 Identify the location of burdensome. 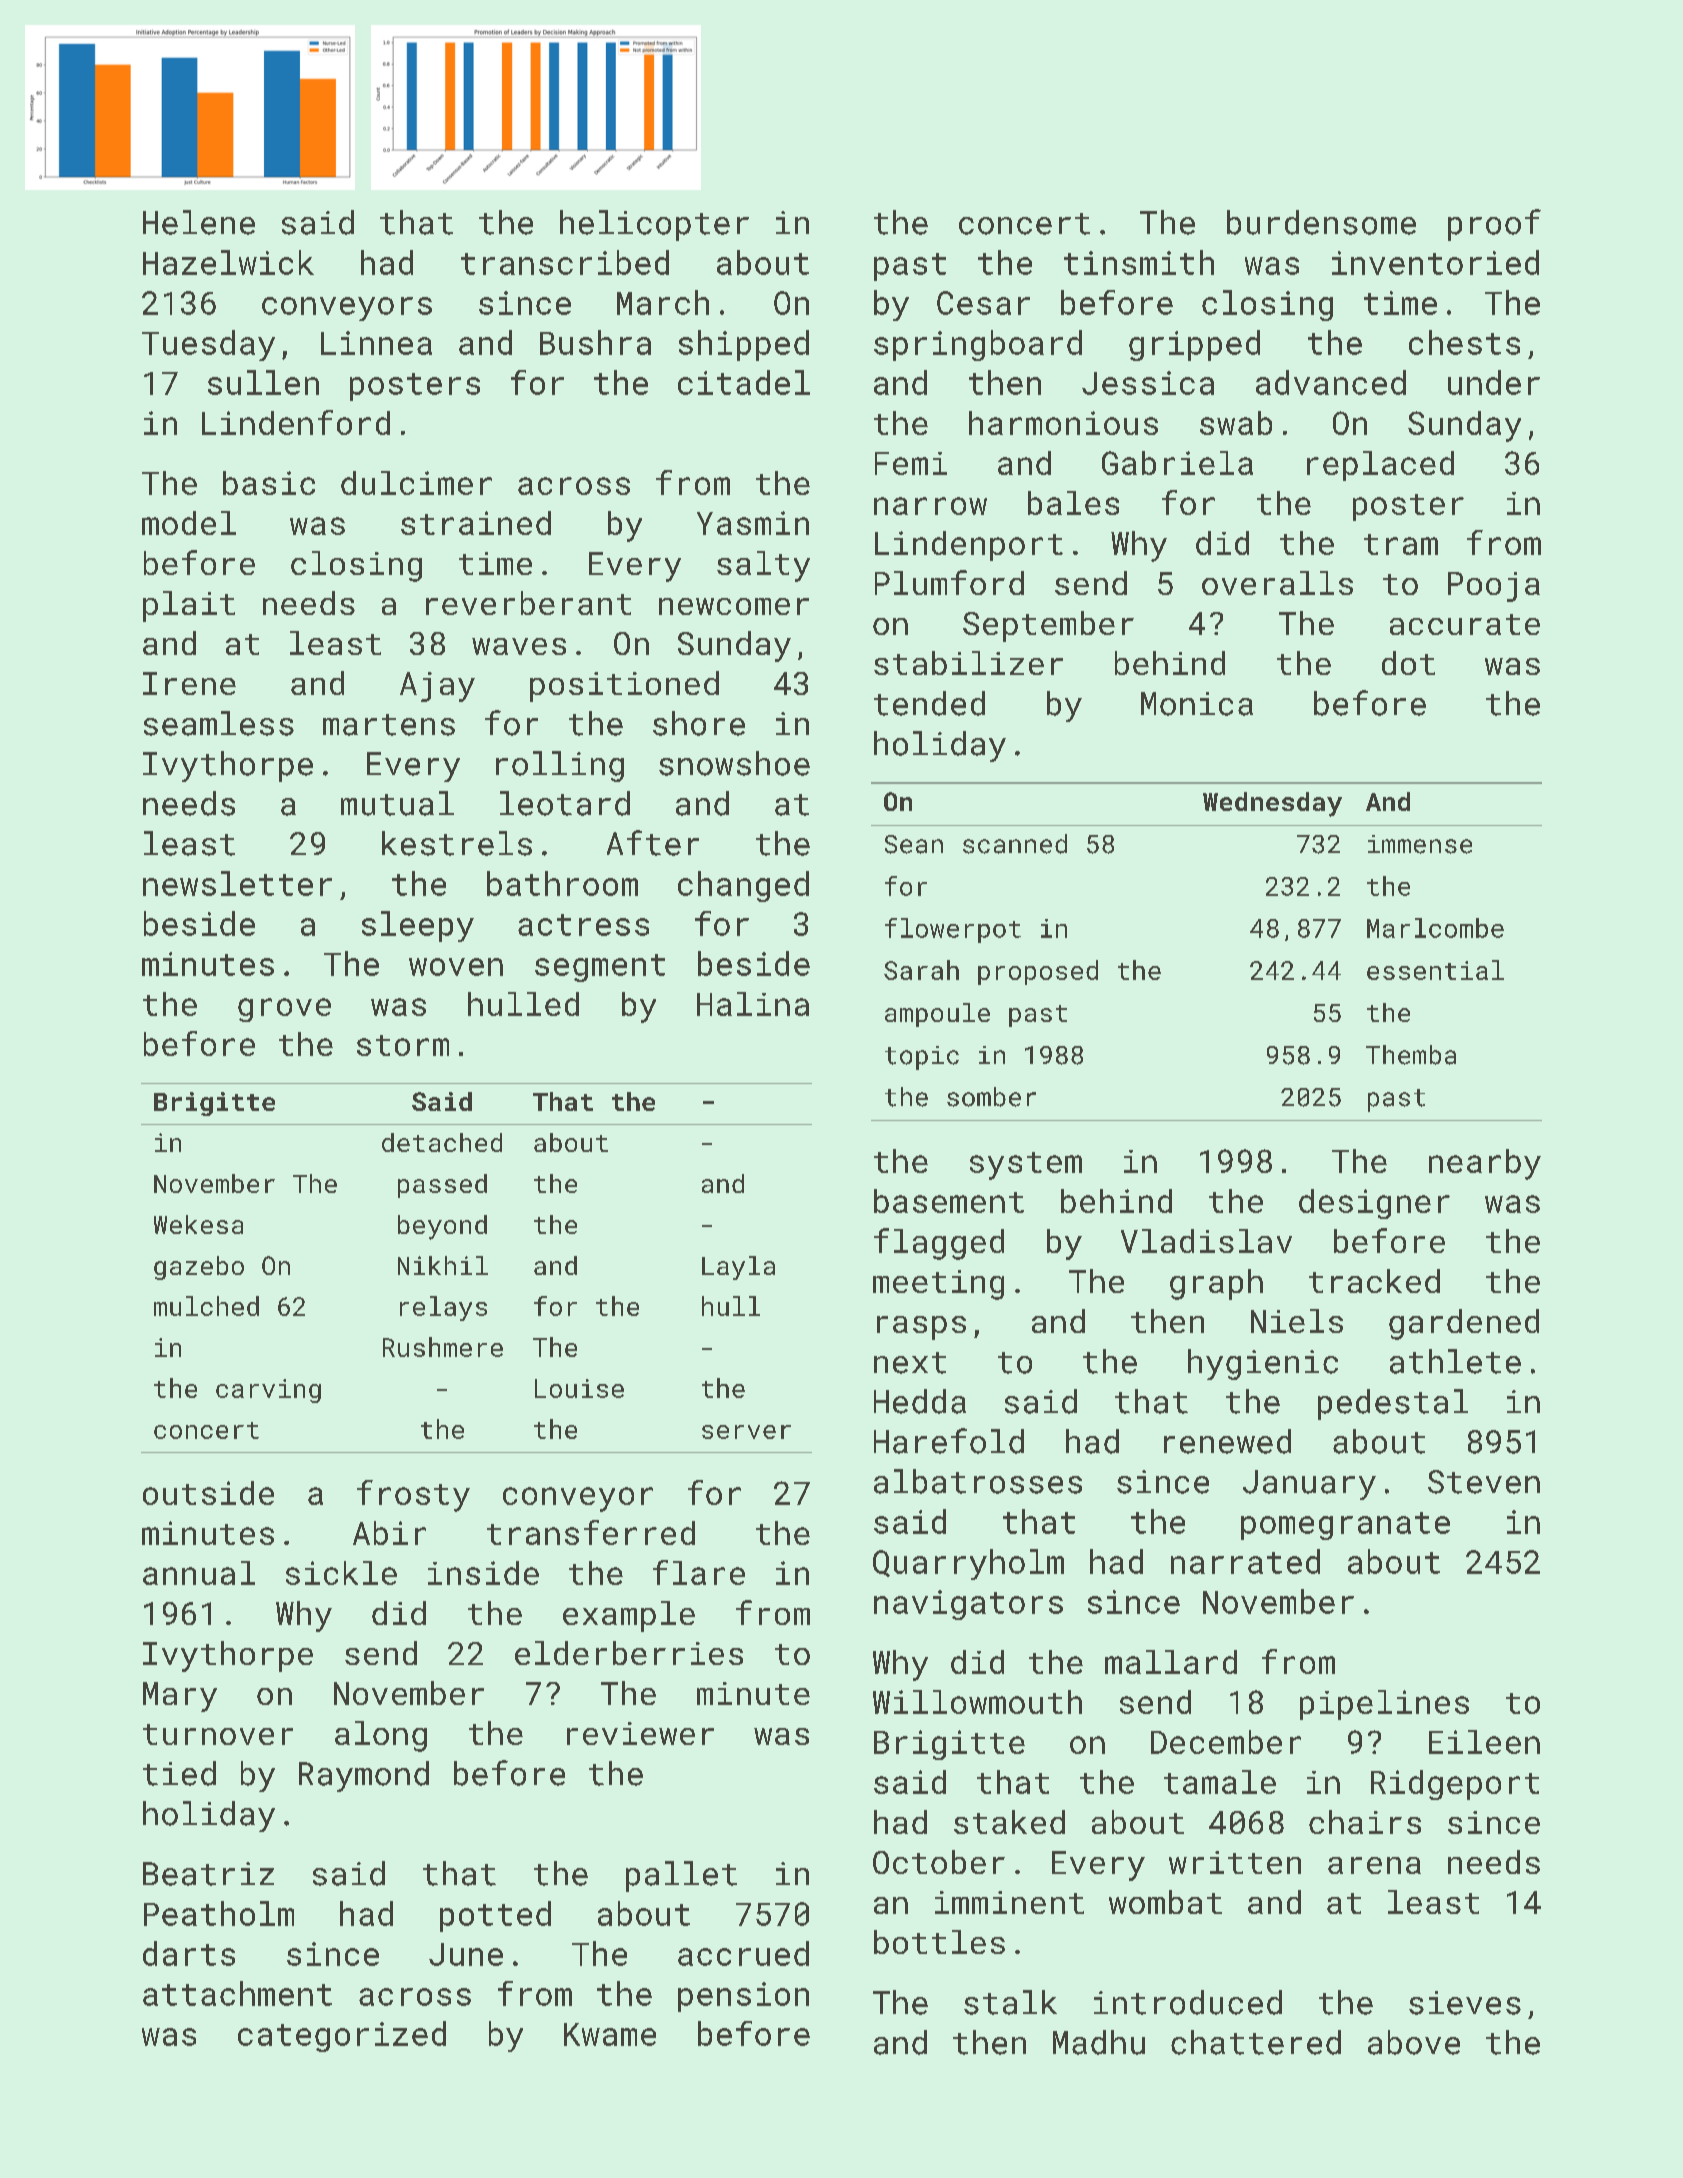
(1321, 222).
